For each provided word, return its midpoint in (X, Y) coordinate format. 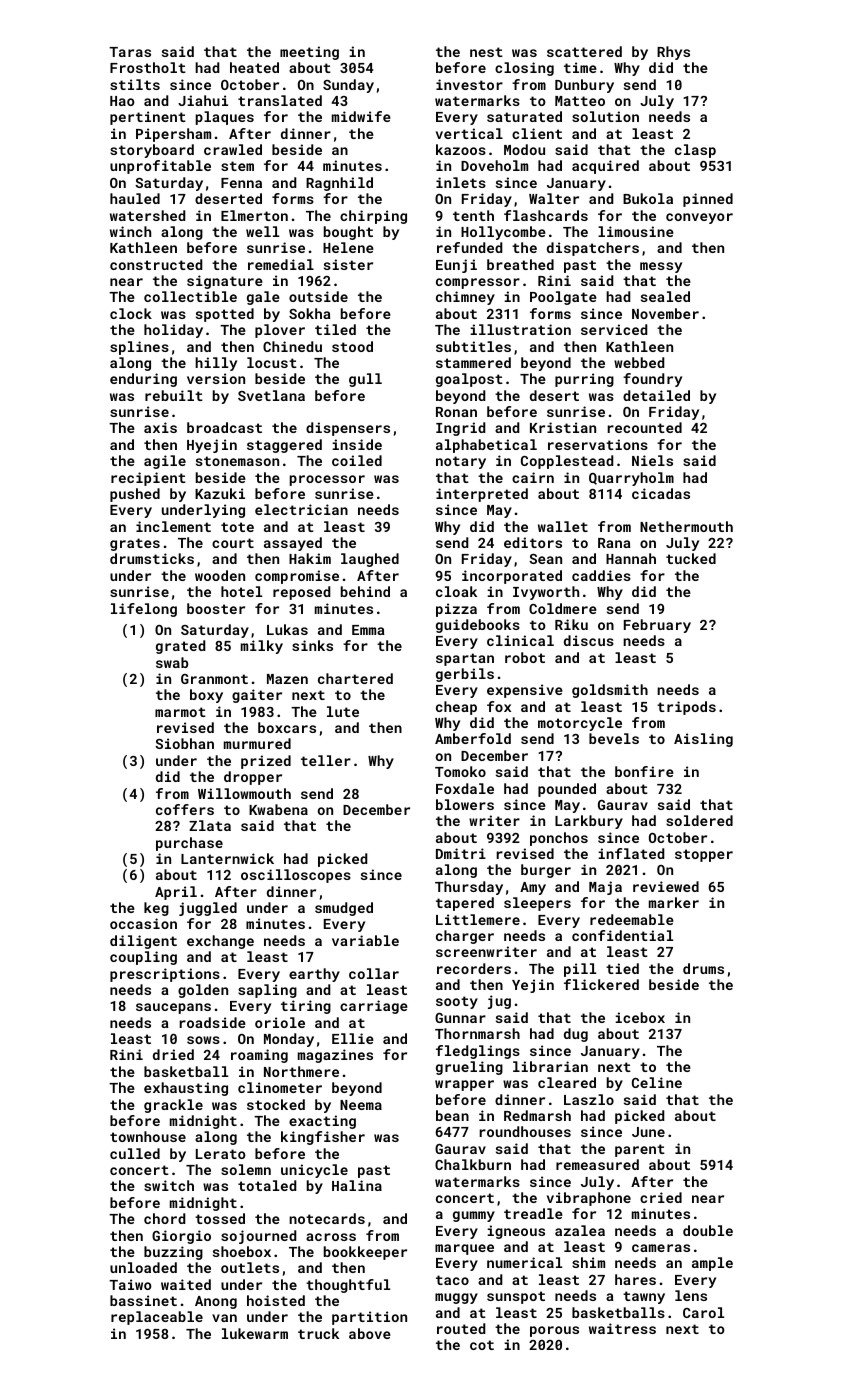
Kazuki (220, 493)
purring (584, 380)
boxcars (287, 727)
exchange (220, 942)
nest (486, 52)
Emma (368, 630)
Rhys (673, 53)
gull (365, 380)
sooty (457, 1002)
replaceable (157, 1318)
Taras (130, 52)
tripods (686, 708)
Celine (657, 1082)
